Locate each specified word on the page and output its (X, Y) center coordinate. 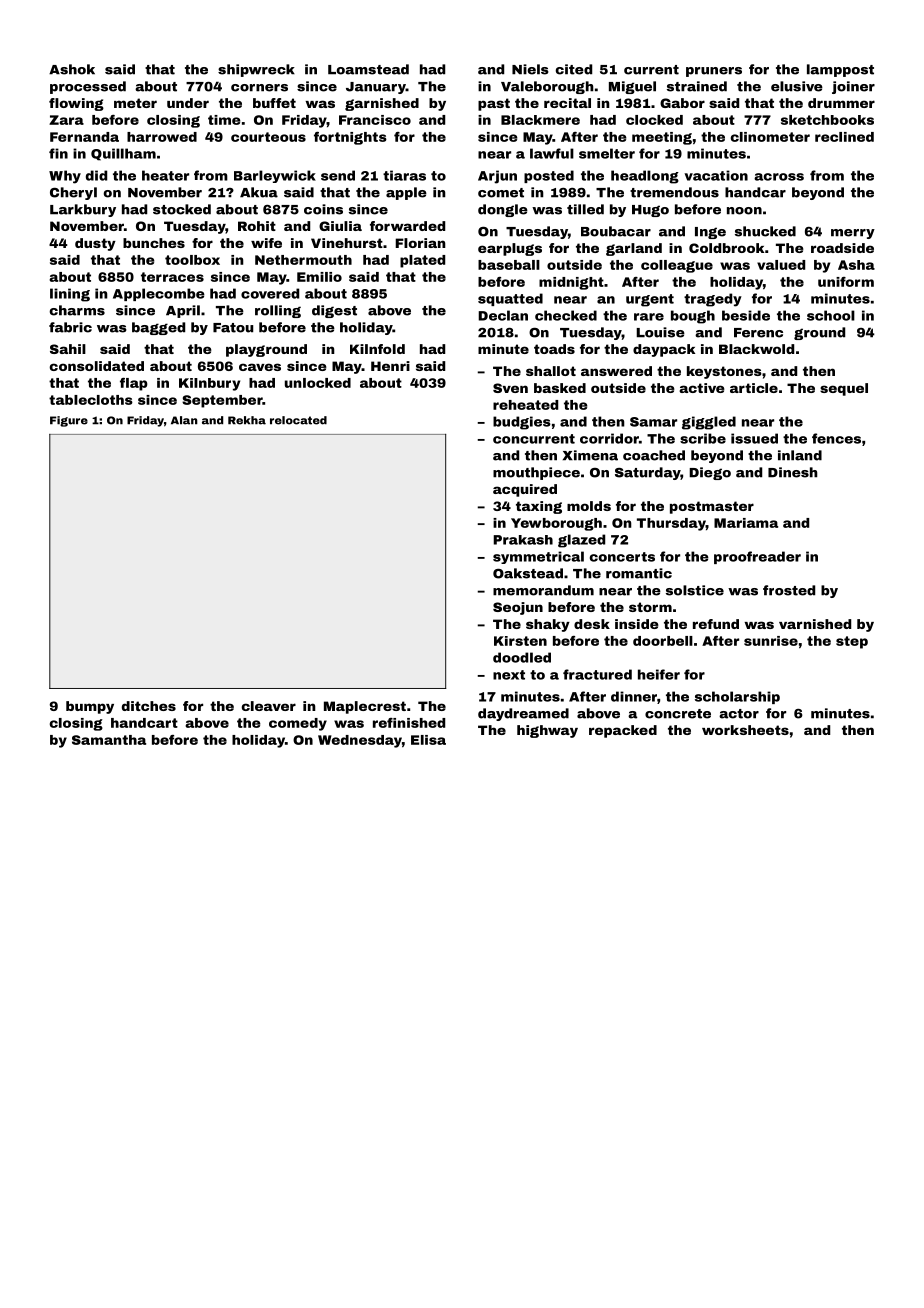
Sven (510, 388)
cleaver (269, 706)
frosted (789, 590)
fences (836, 438)
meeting (662, 138)
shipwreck (256, 70)
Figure (69, 421)
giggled (709, 423)
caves (260, 367)
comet (501, 193)
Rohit (257, 226)
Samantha (109, 740)
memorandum (543, 590)
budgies (522, 423)
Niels (530, 69)
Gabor (682, 103)
